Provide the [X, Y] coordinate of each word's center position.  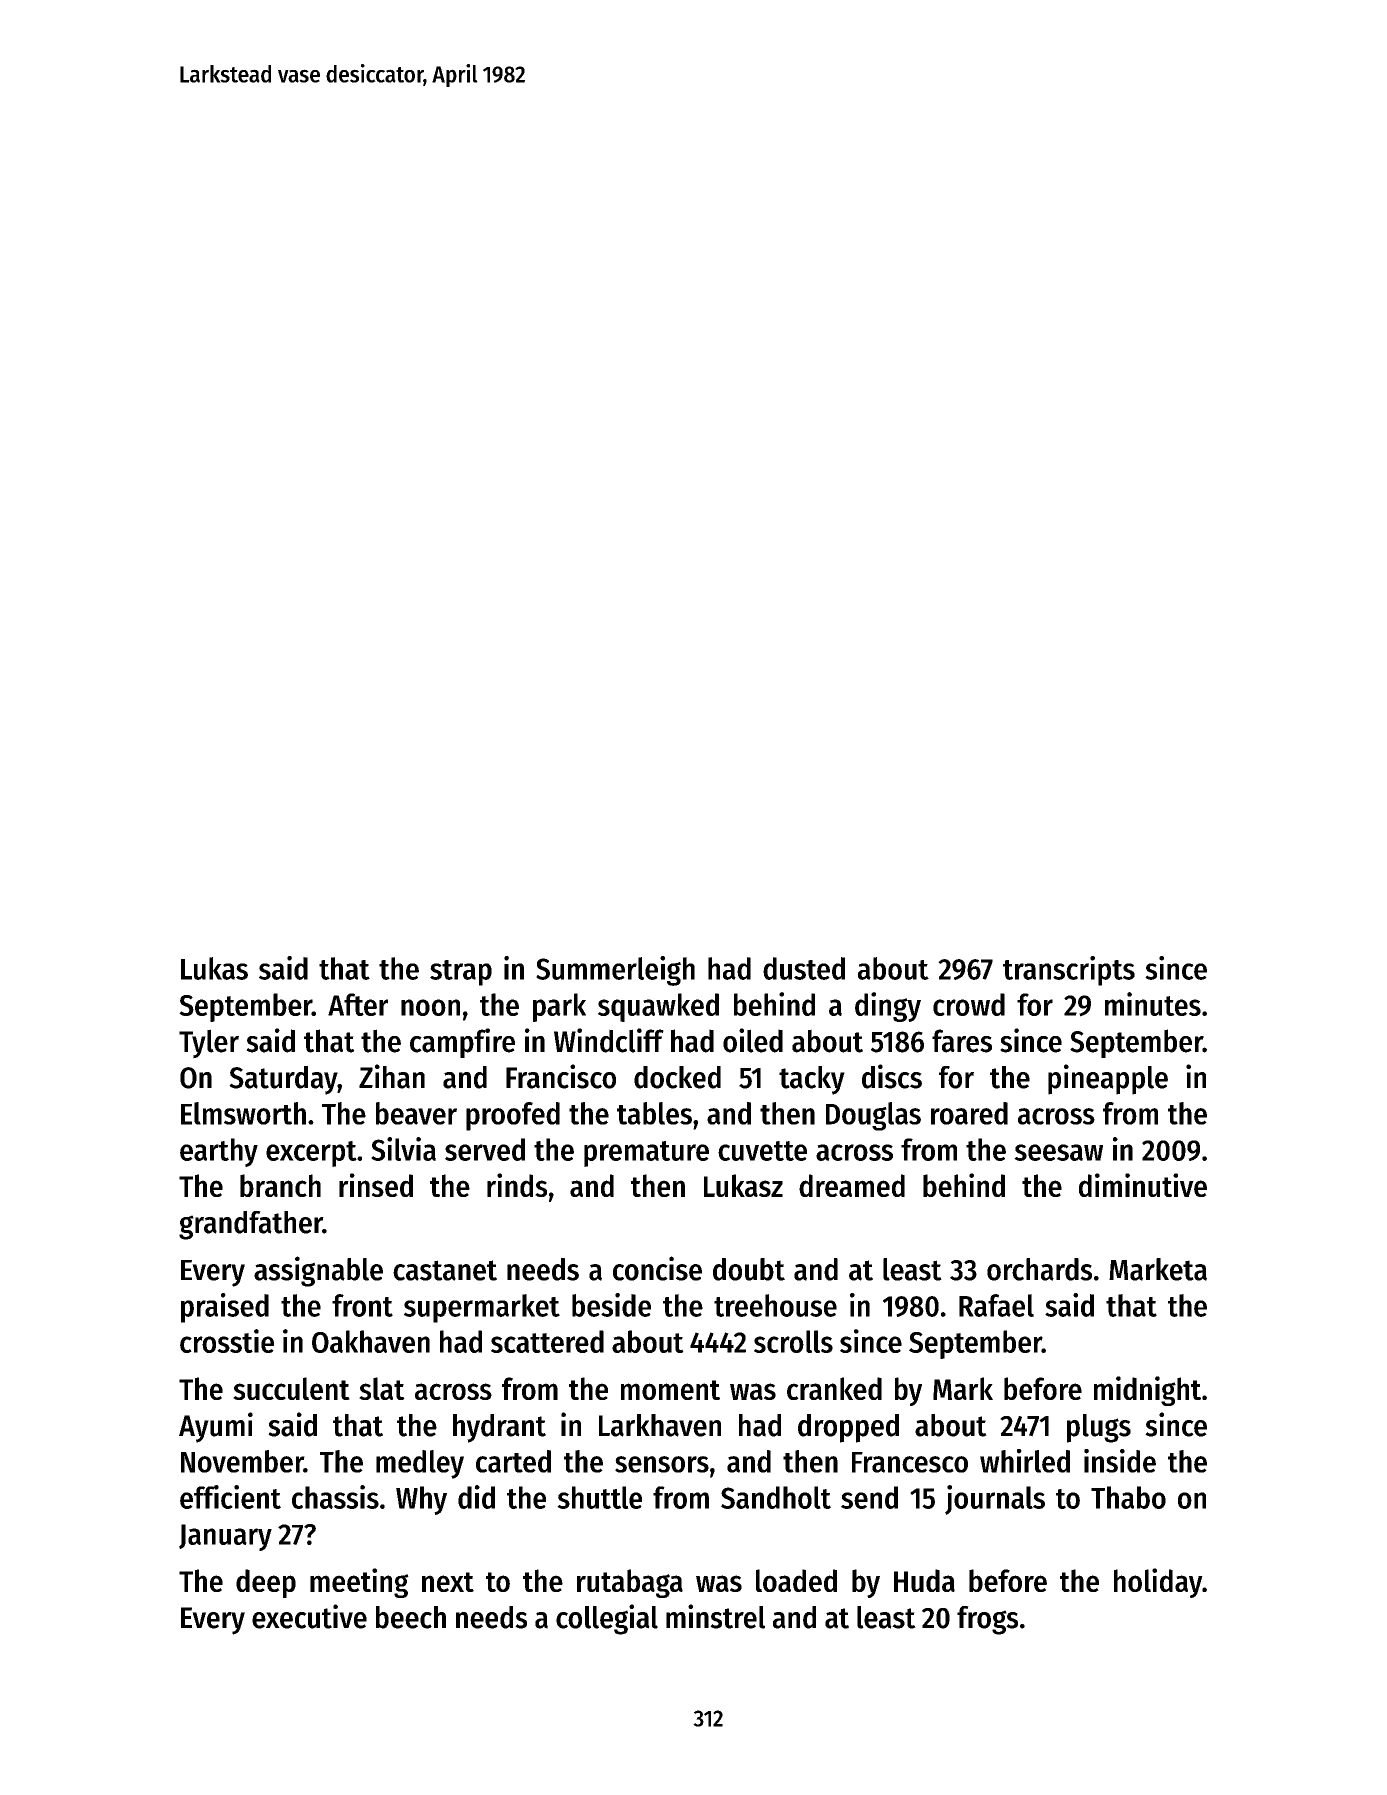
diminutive [1143, 1185]
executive [309, 1616]
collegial [607, 1619]
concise [657, 1268]
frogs [987, 1620]
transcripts [1069, 971]
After [358, 1004]
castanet [445, 1270]
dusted [804, 968]
